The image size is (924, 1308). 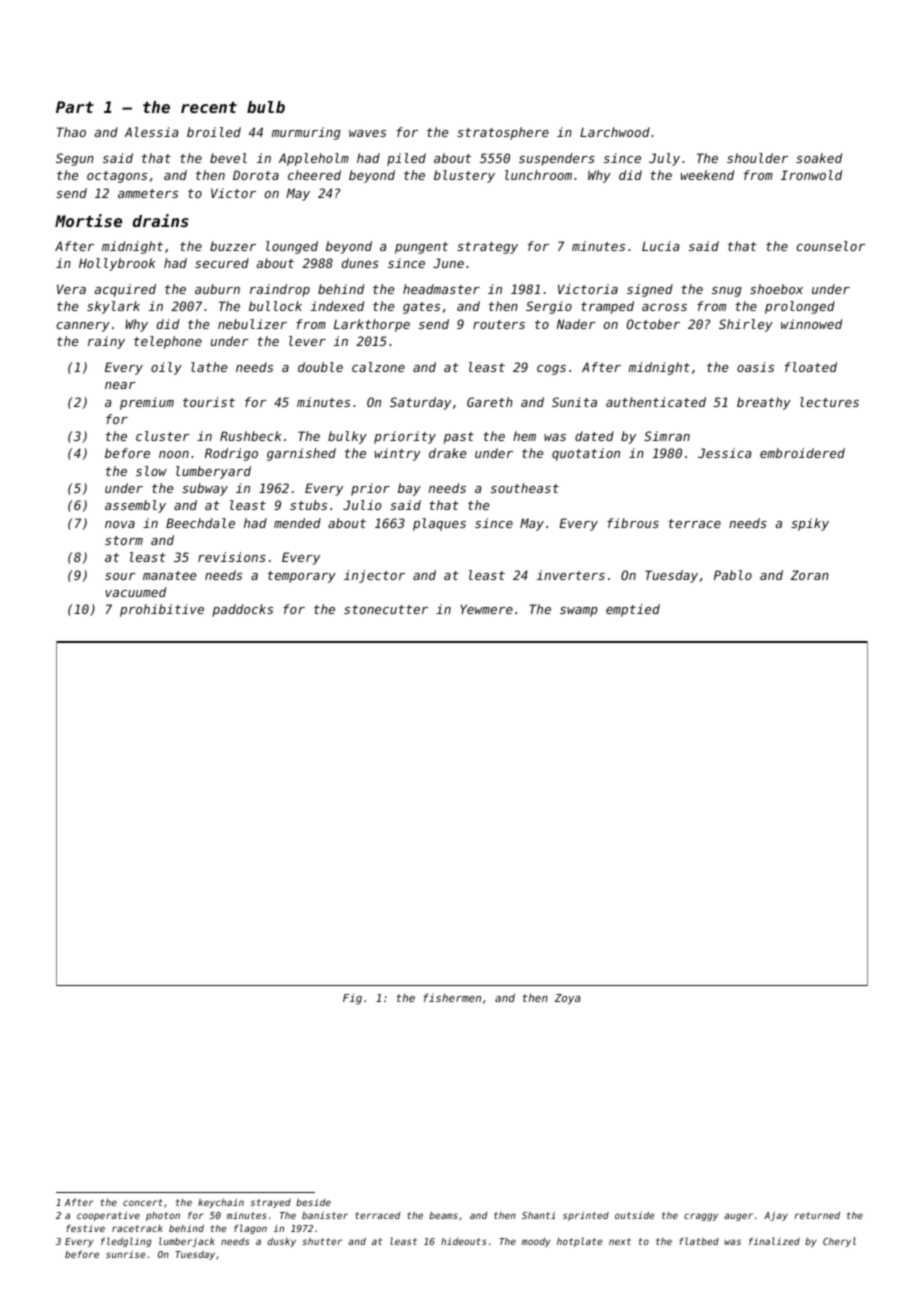 I want to click on October, so click(x=653, y=324).
